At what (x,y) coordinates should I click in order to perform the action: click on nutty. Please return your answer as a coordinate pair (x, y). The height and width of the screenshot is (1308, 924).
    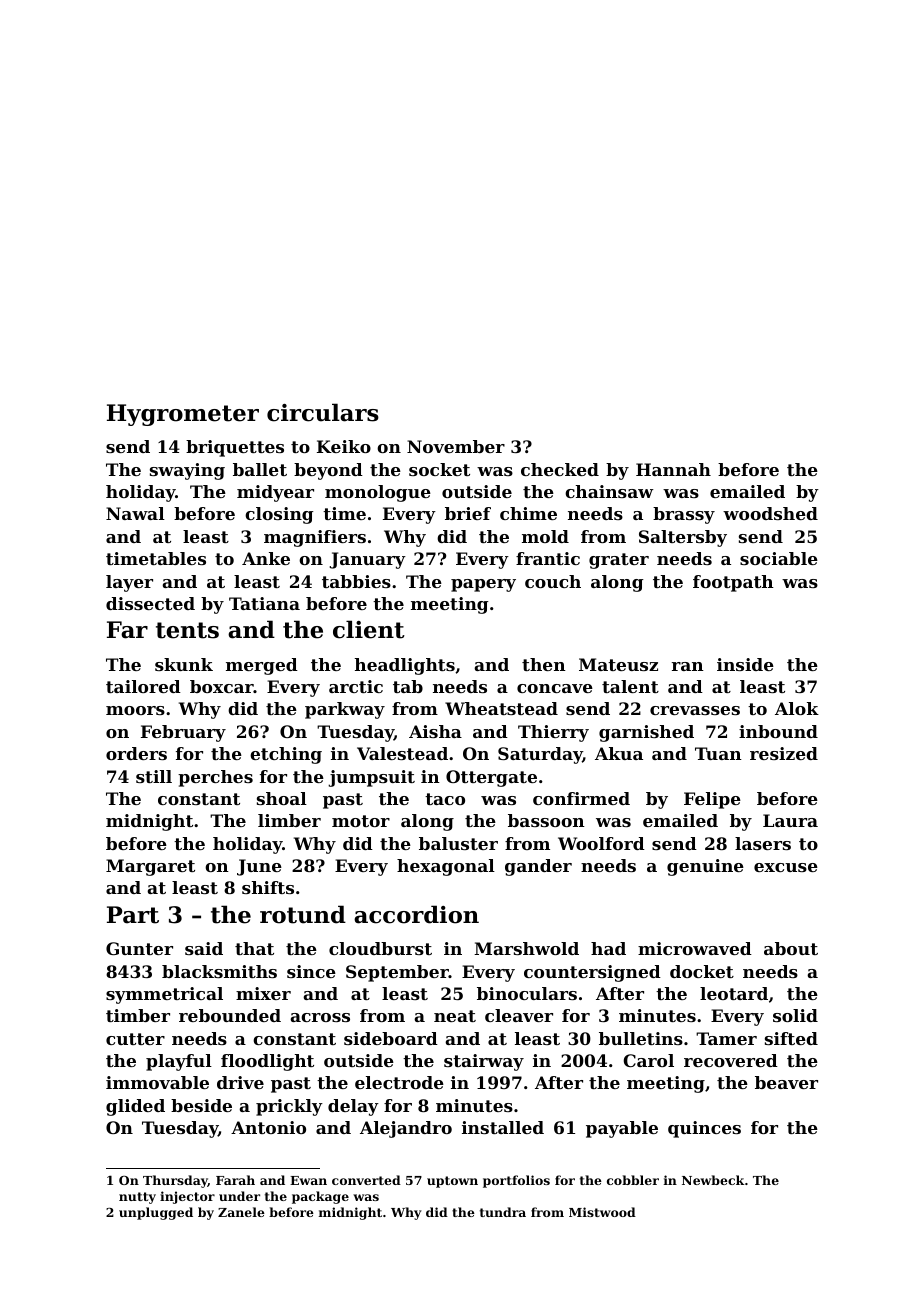
    Looking at the image, I should click on (137, 1198).
